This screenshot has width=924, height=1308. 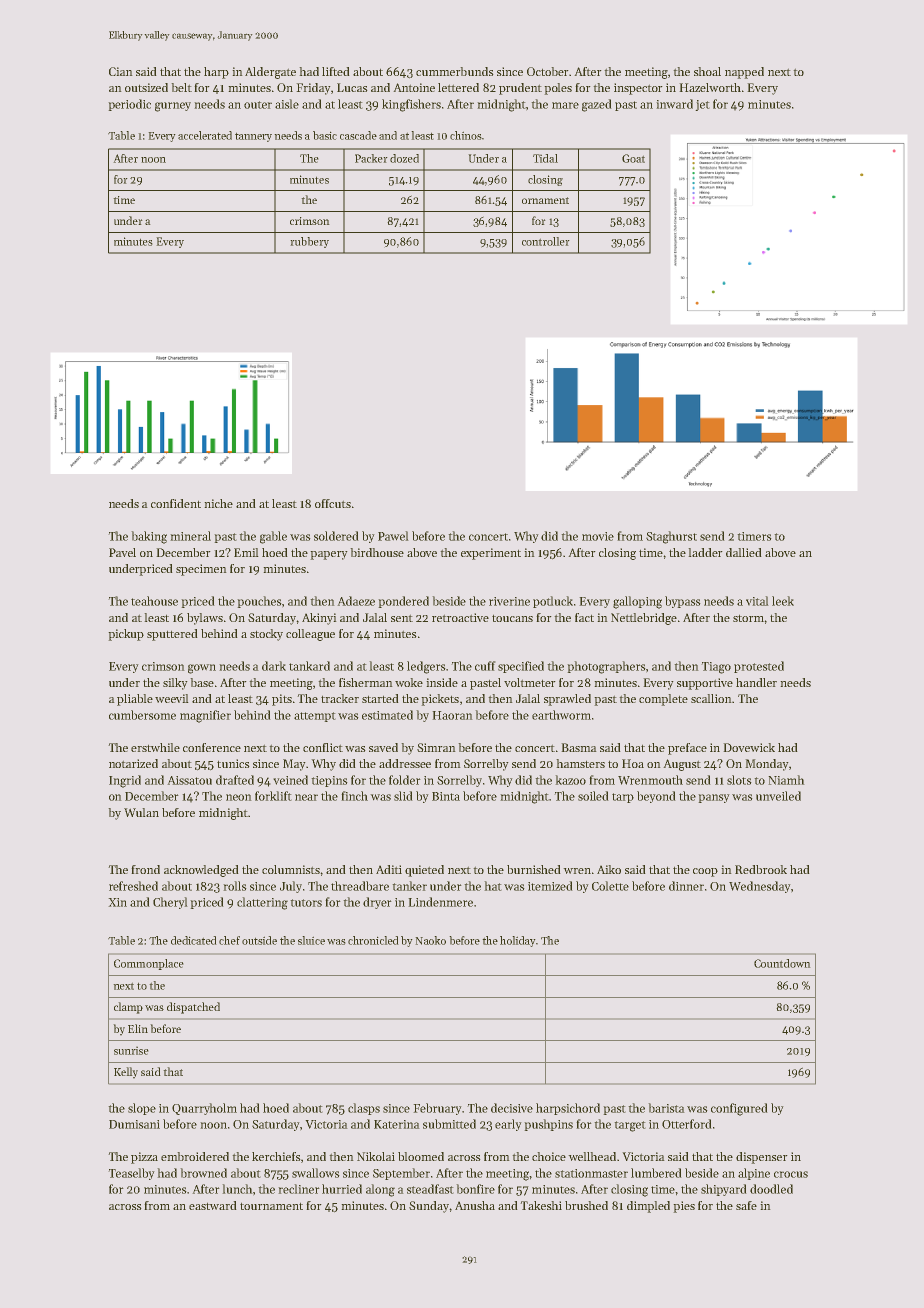 What do you see at coordinates (336, 71) in the screenshot?
I see `lifted` at bounding box center [336, 71].
